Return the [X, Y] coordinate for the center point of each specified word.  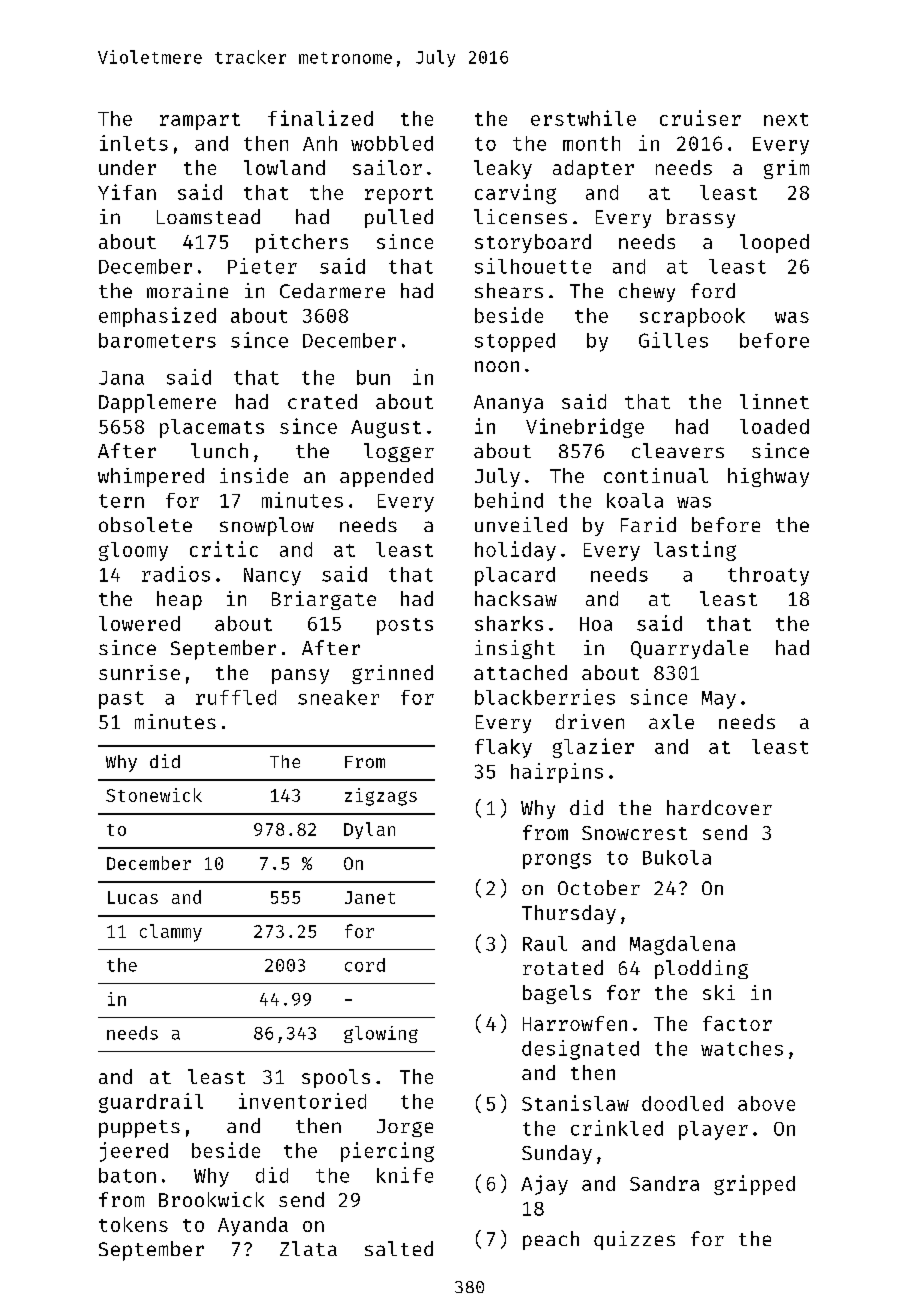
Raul [545, 943]
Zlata [308, 1248]
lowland [284, 167]
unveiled [521, 524]
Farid [648, 524]
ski [719, 992]
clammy [171, 933]
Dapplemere [157, 403]
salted [399, 1248]
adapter [593, 169]
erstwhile [583, 118]
